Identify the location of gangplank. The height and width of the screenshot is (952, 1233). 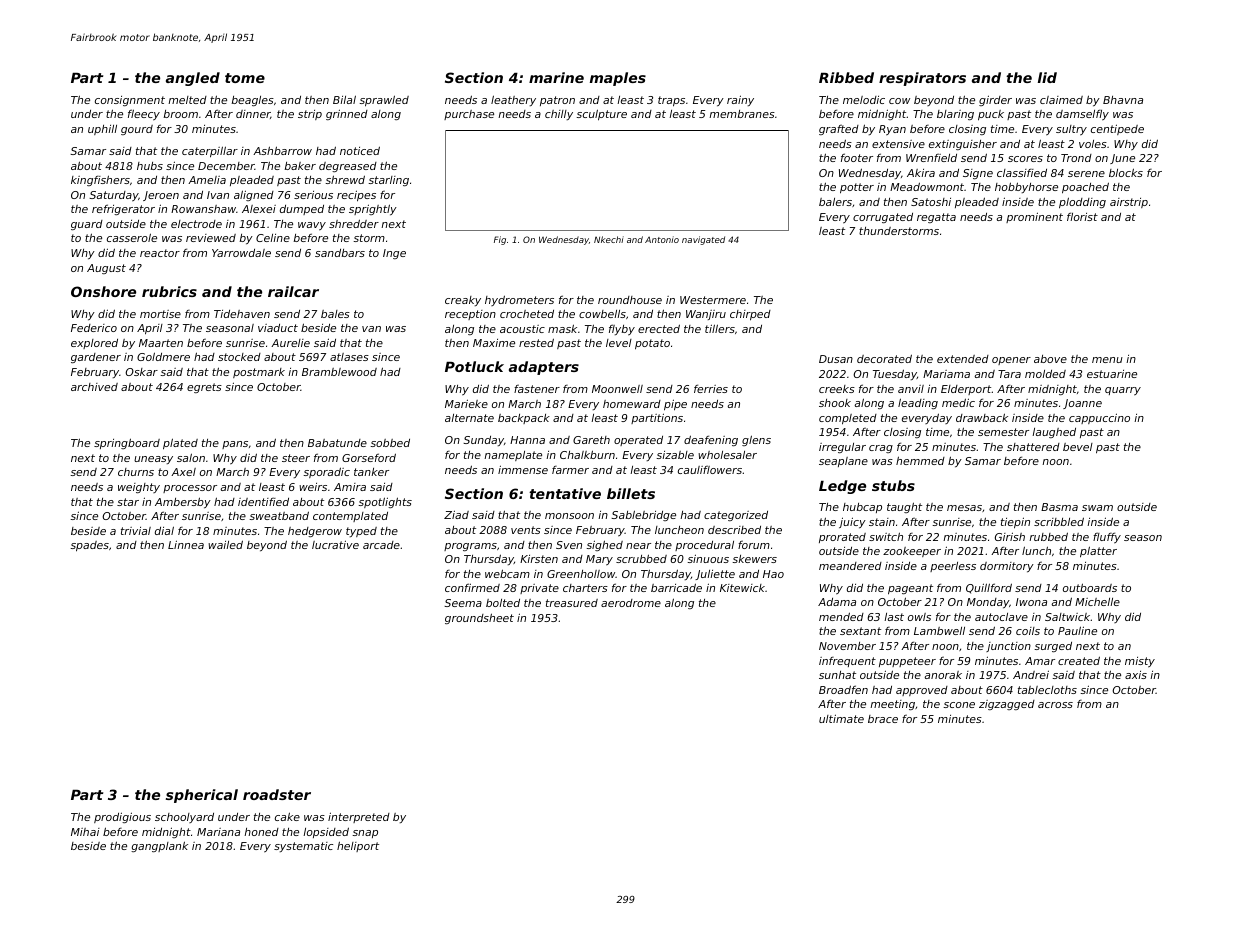
(159, 846).
